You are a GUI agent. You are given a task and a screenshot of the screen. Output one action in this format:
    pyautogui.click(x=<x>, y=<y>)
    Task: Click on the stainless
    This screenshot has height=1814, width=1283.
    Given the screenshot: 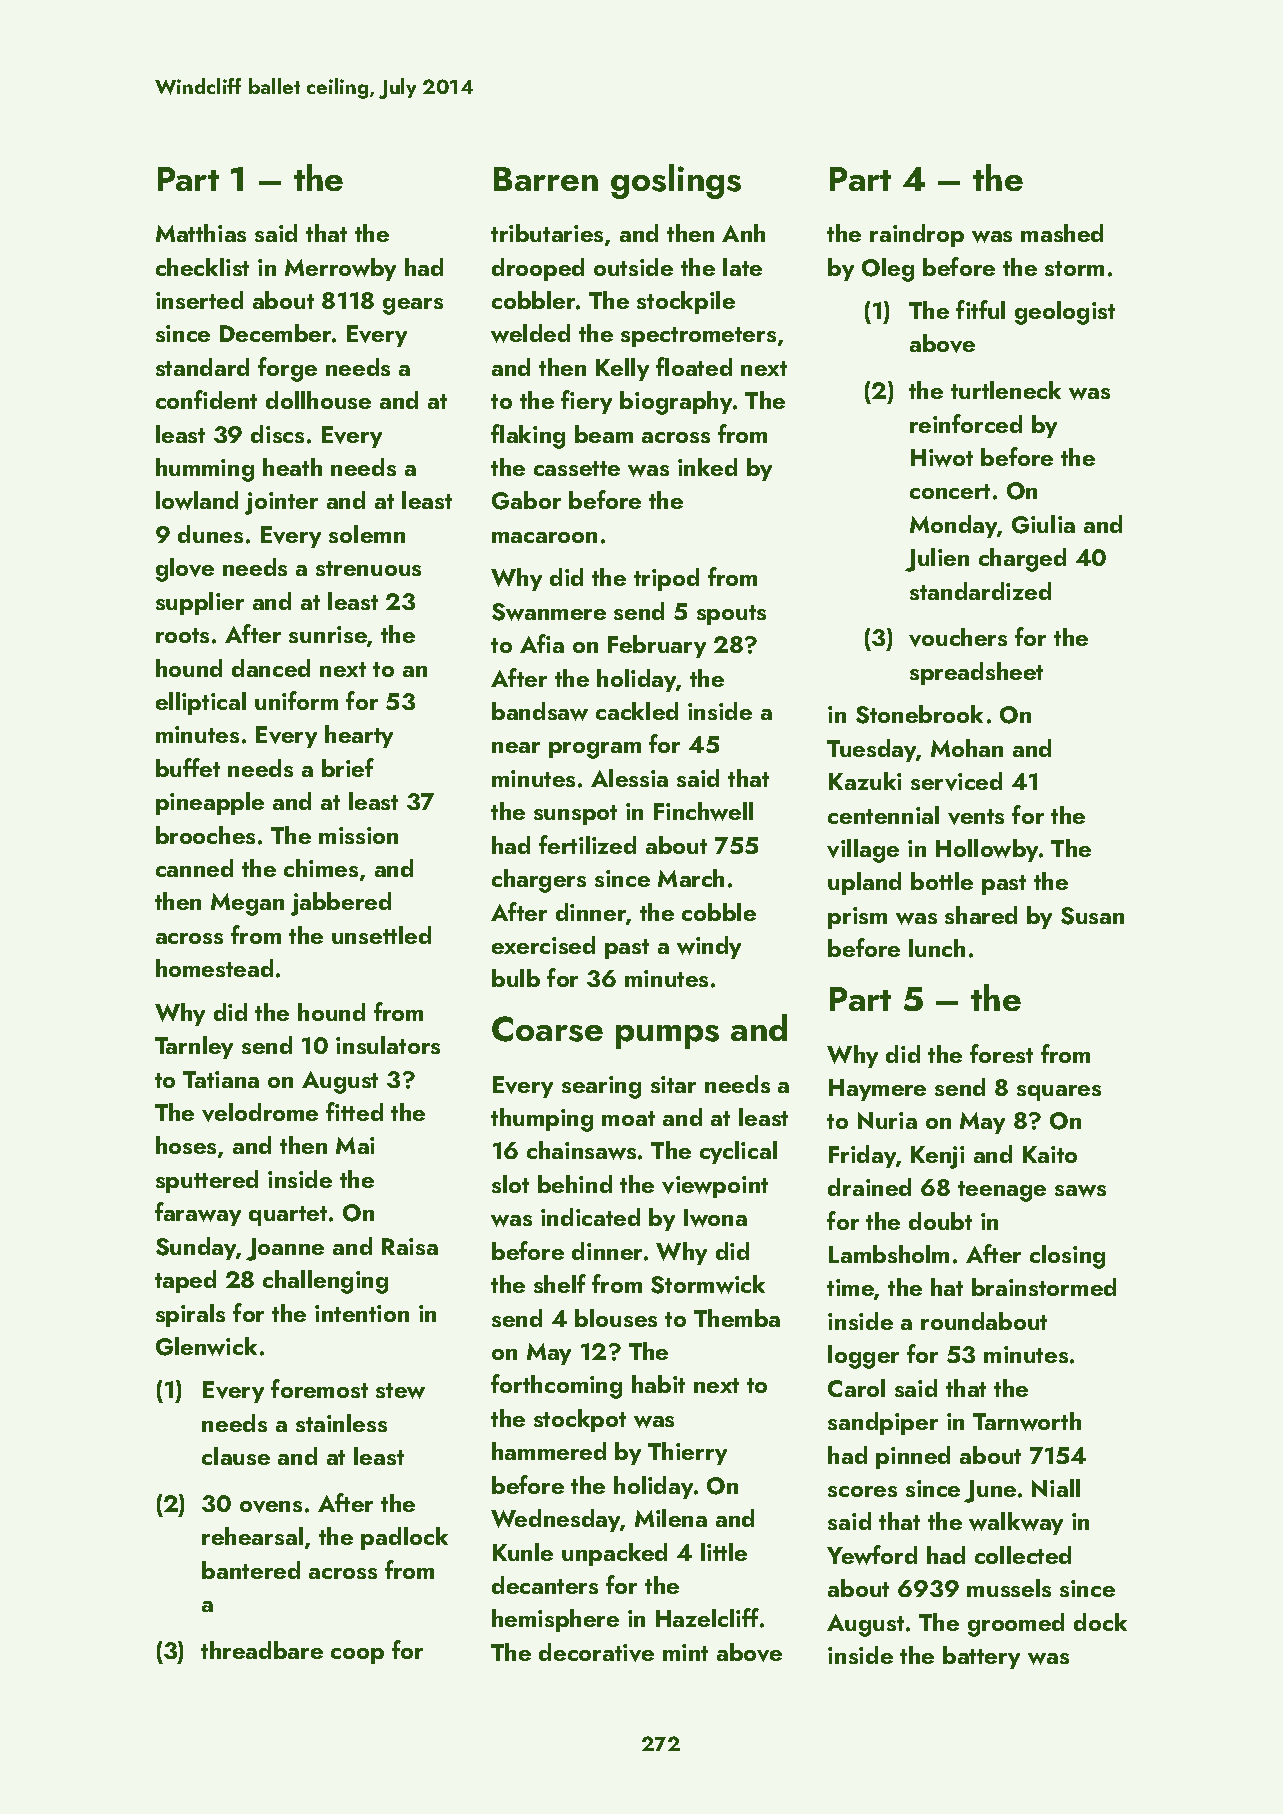 What is the action you would take?
    pyautogui.click(x=341, y=1423)
